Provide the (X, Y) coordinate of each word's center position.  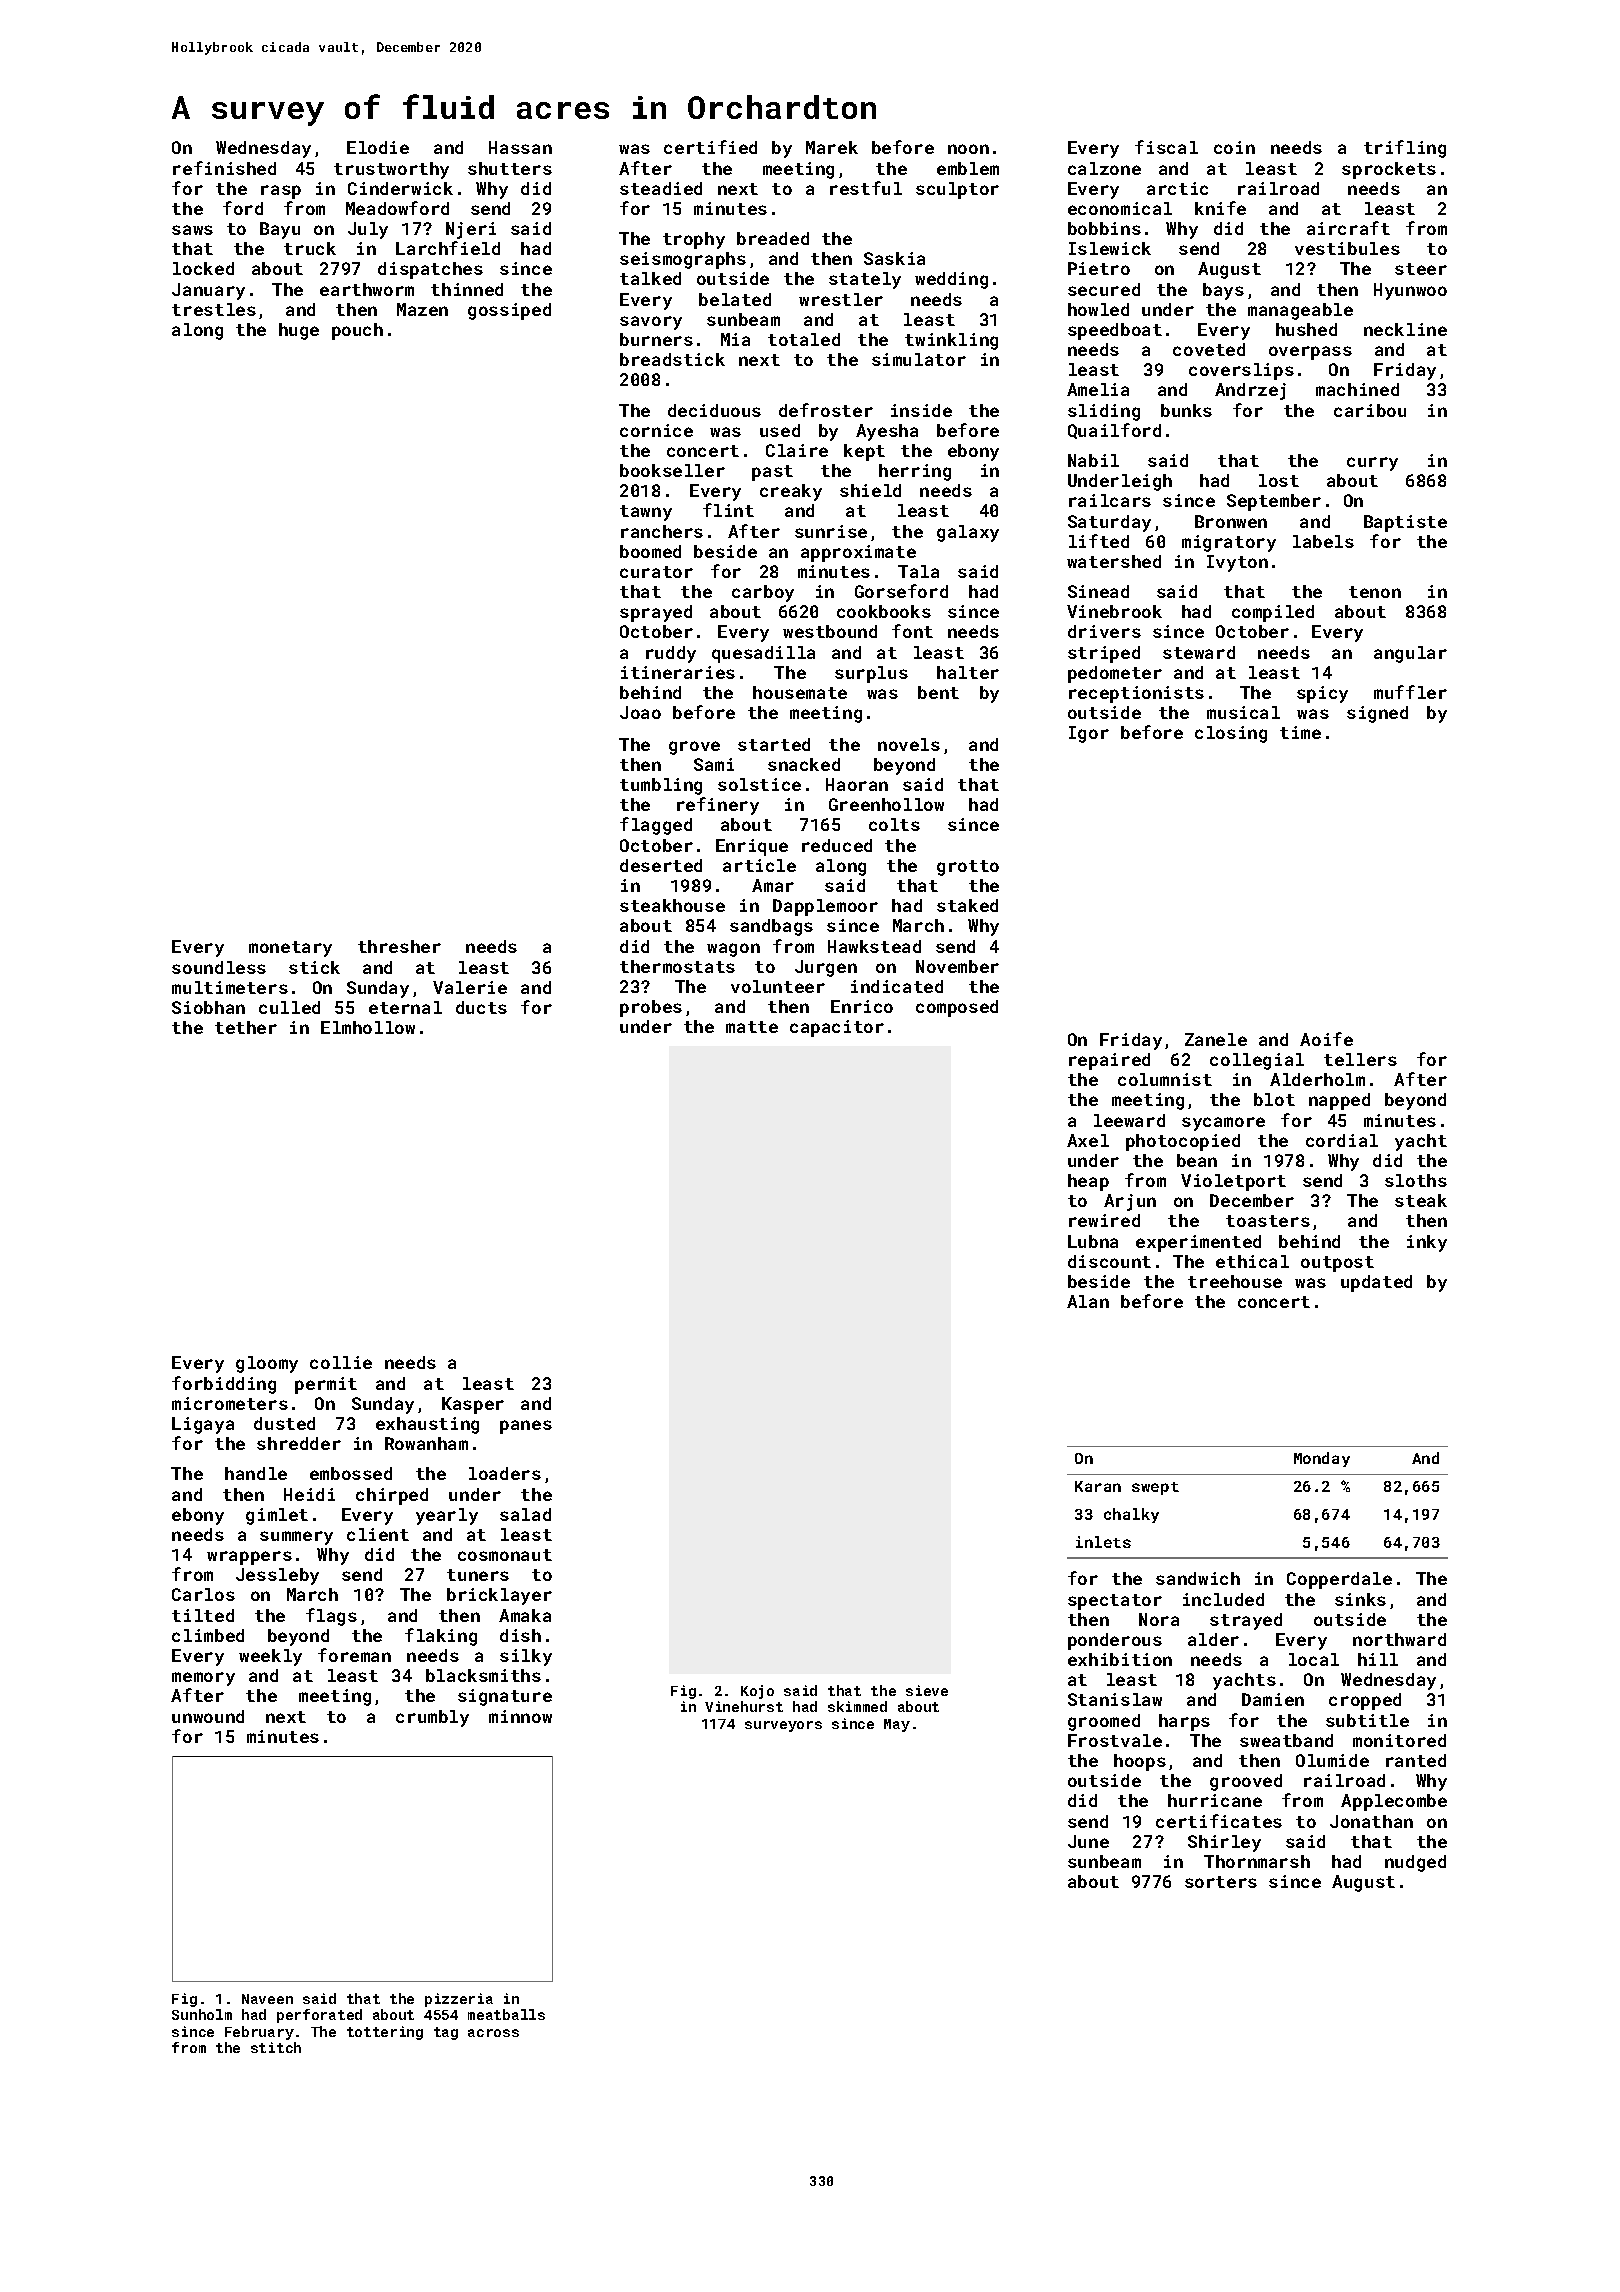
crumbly (432, 1718)
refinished (224, 168)
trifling (1405, 149)
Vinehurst (744, 1706)
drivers (1104, 631)
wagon (733, 950)
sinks (1360, 1599)
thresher (399, 946)
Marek (832, 147)
